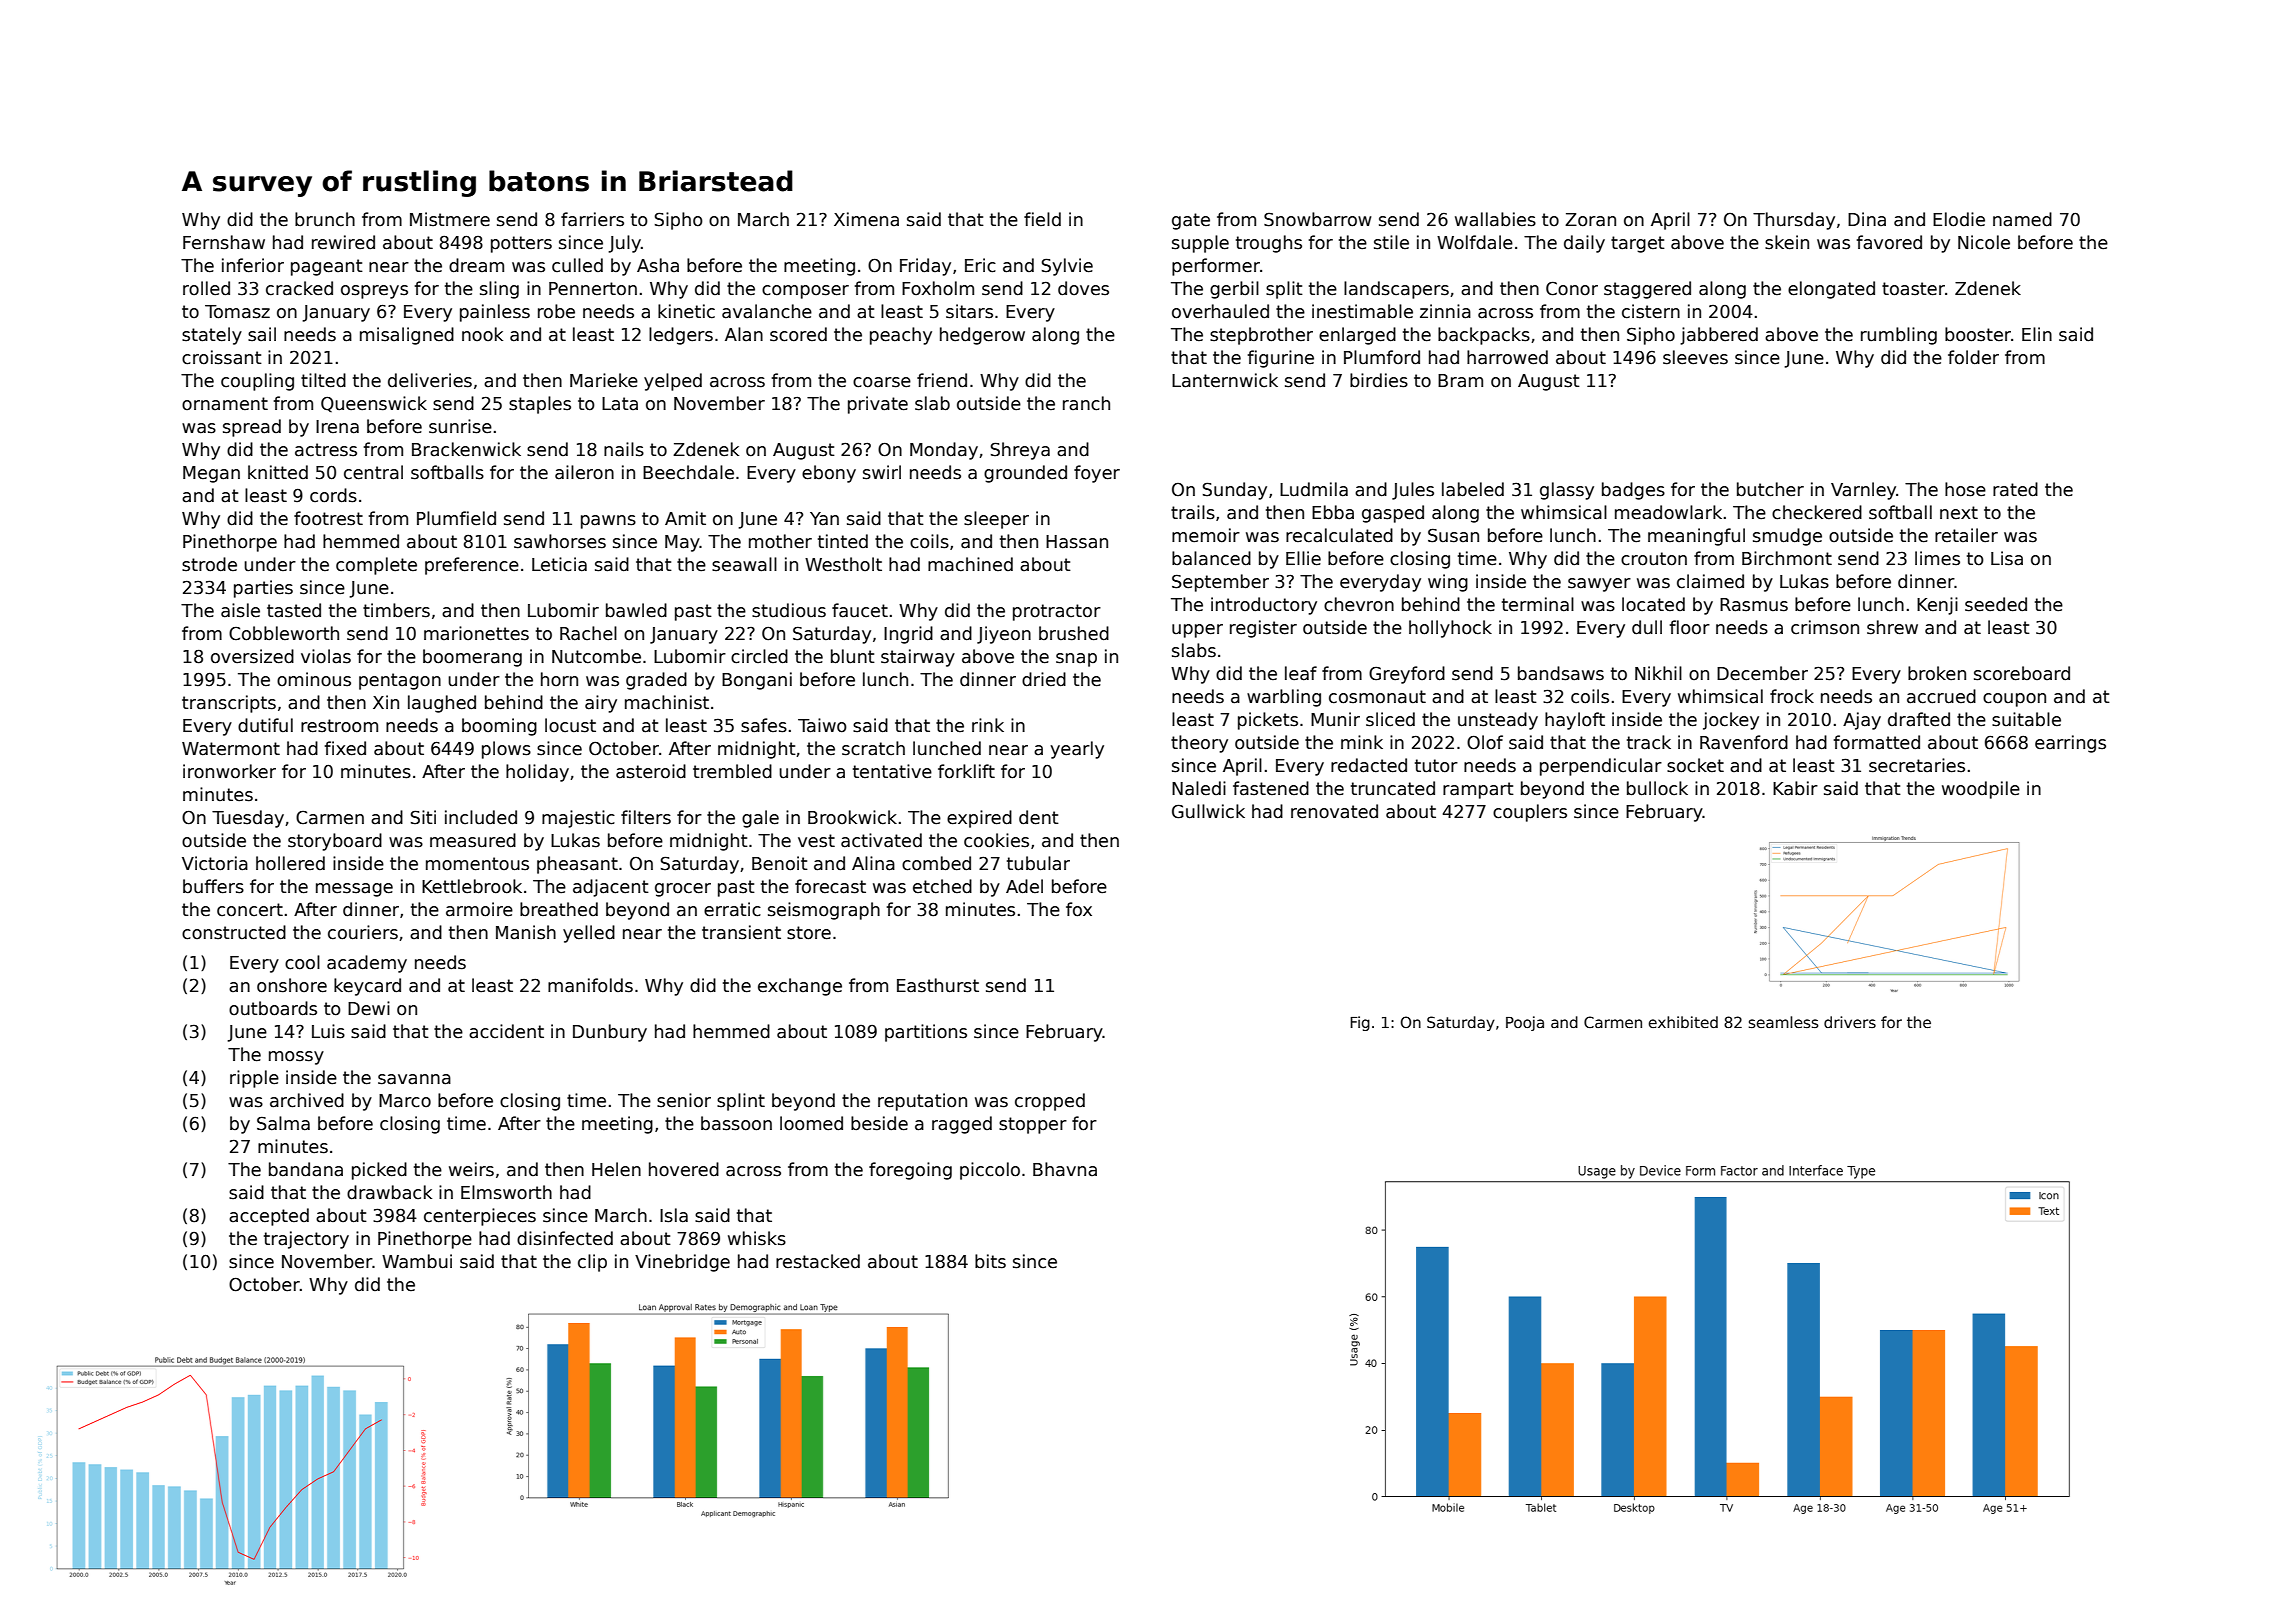 This document has width=2292, height=1620. What do you see at coordinates (1984, 242) in the document?
I see `Nicole` at bounding box center [1984, 242].
